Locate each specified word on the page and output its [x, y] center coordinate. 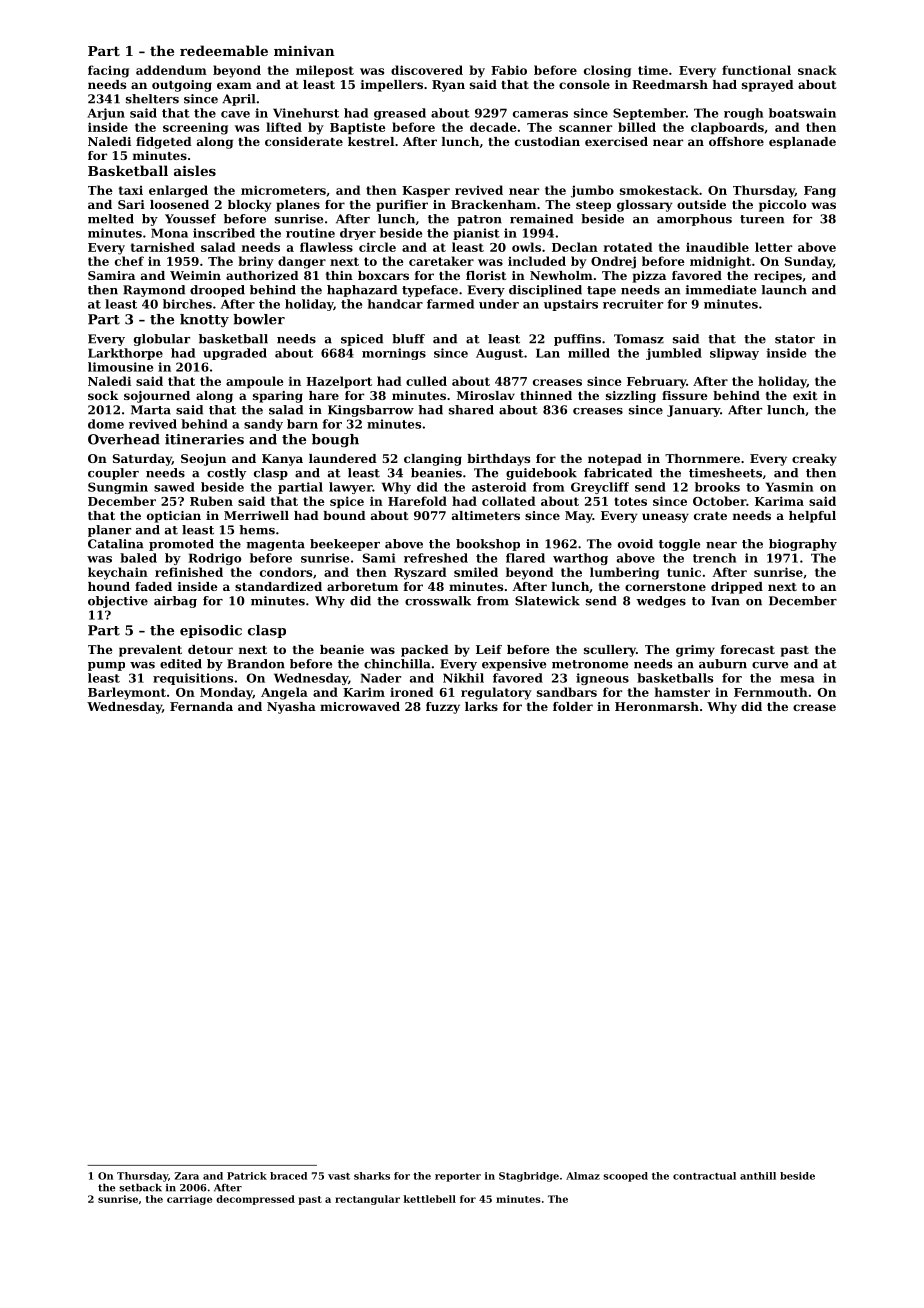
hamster [682, 692]
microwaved [360, 706]
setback [140, 1188]
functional [756, 70]
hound [109, 586]
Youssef [190, 219]
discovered [427, 70]
